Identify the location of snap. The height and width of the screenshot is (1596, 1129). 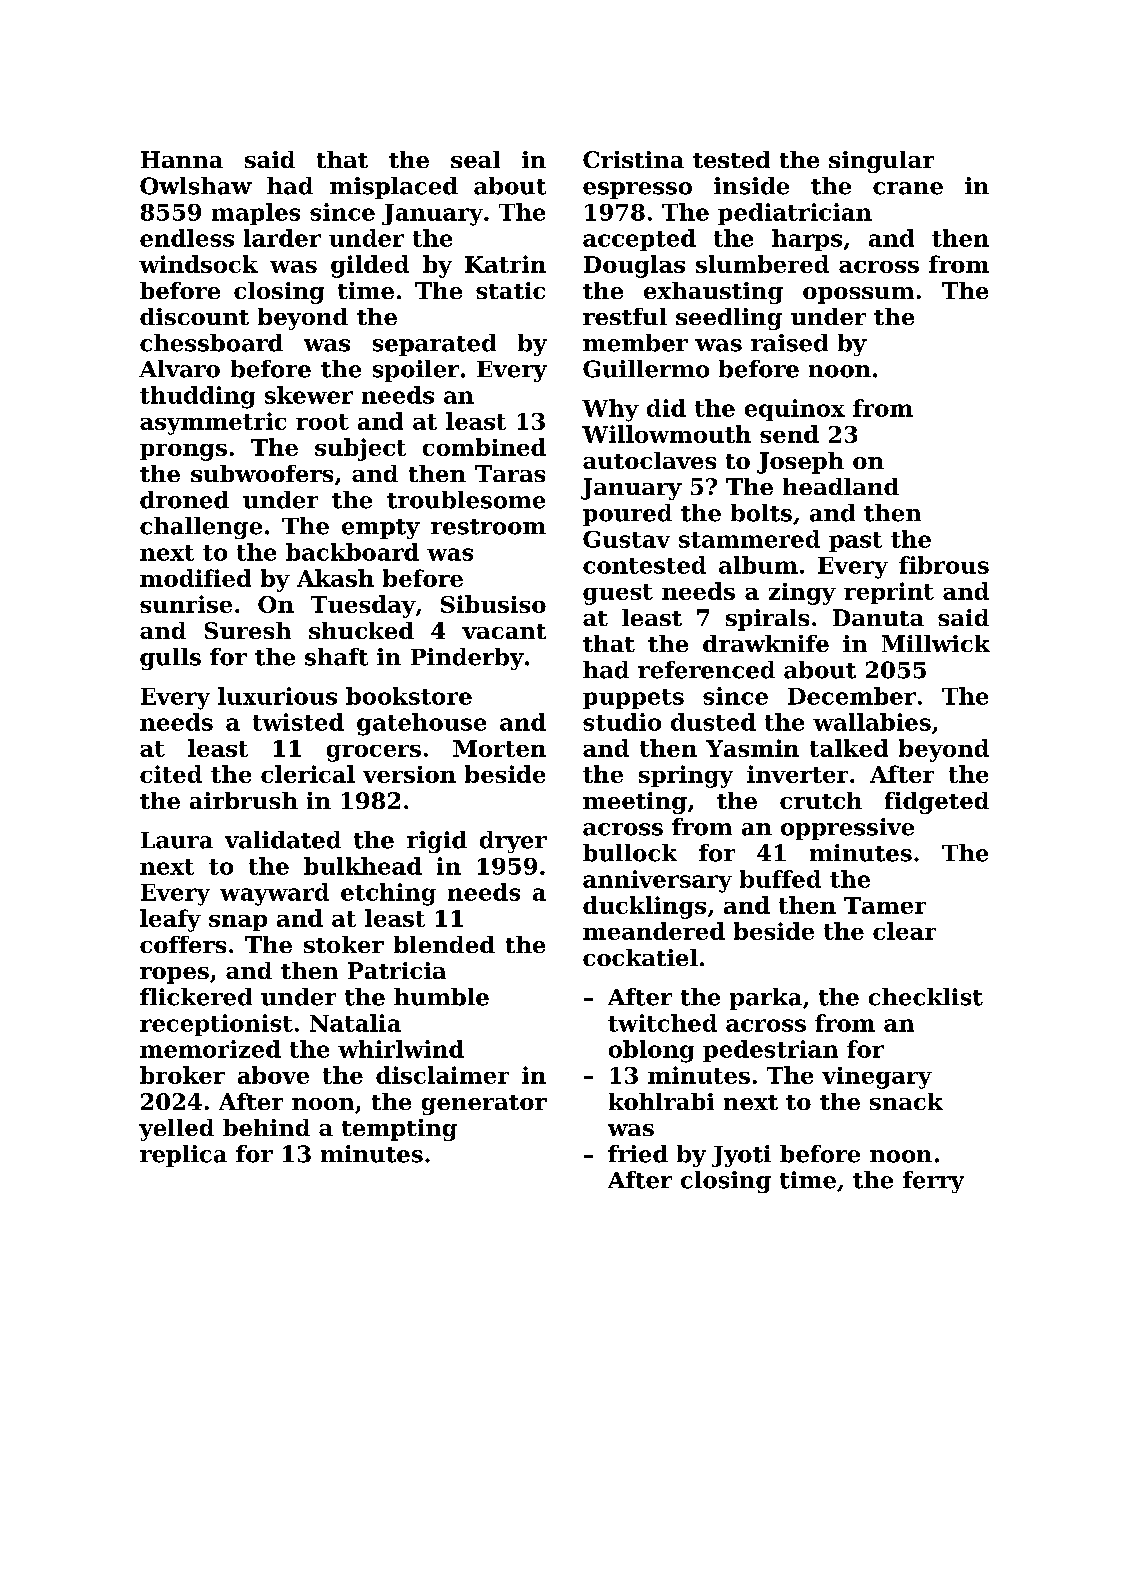
(238, 923).
